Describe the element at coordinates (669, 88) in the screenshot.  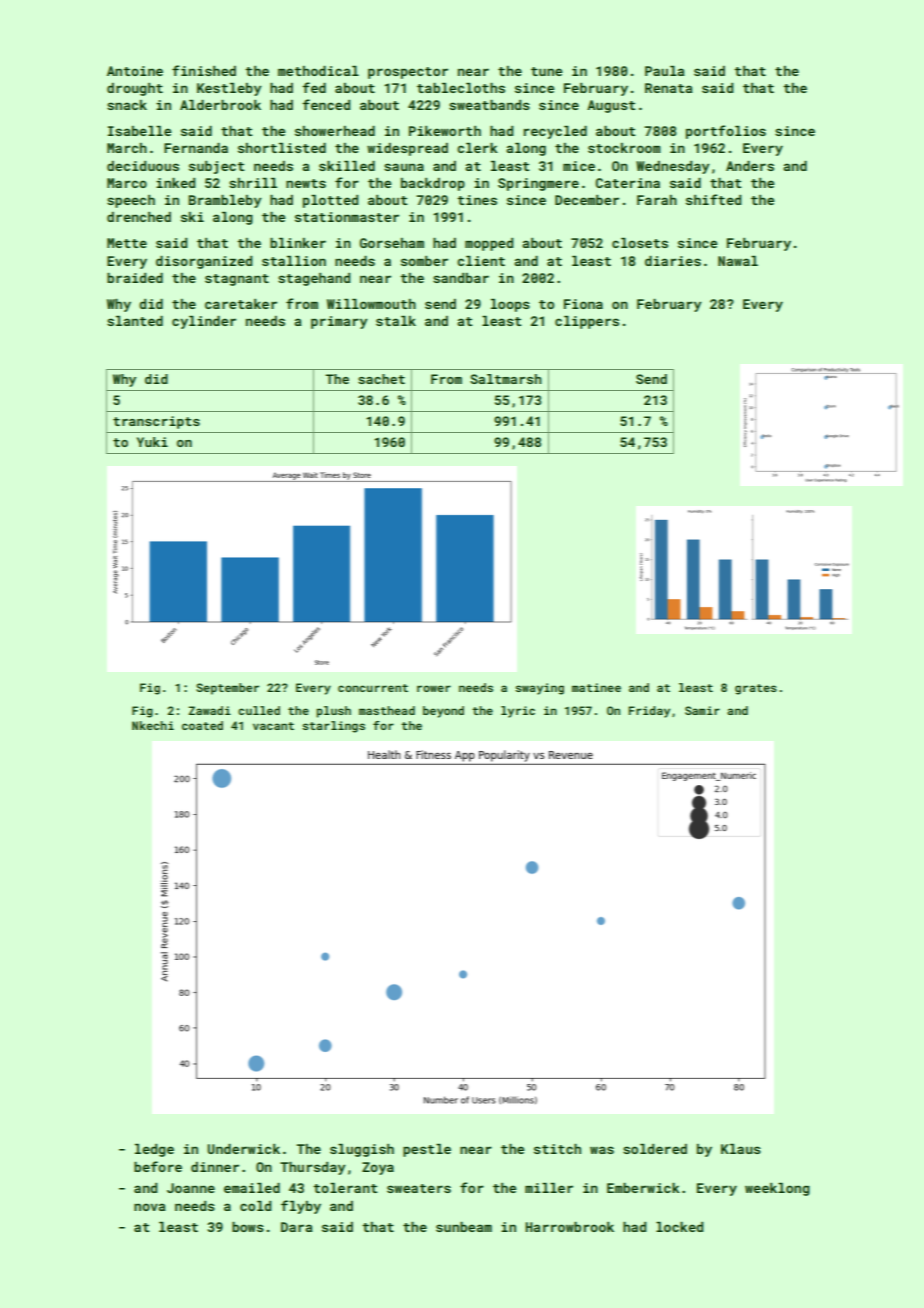
I see `Renata` at that location.
